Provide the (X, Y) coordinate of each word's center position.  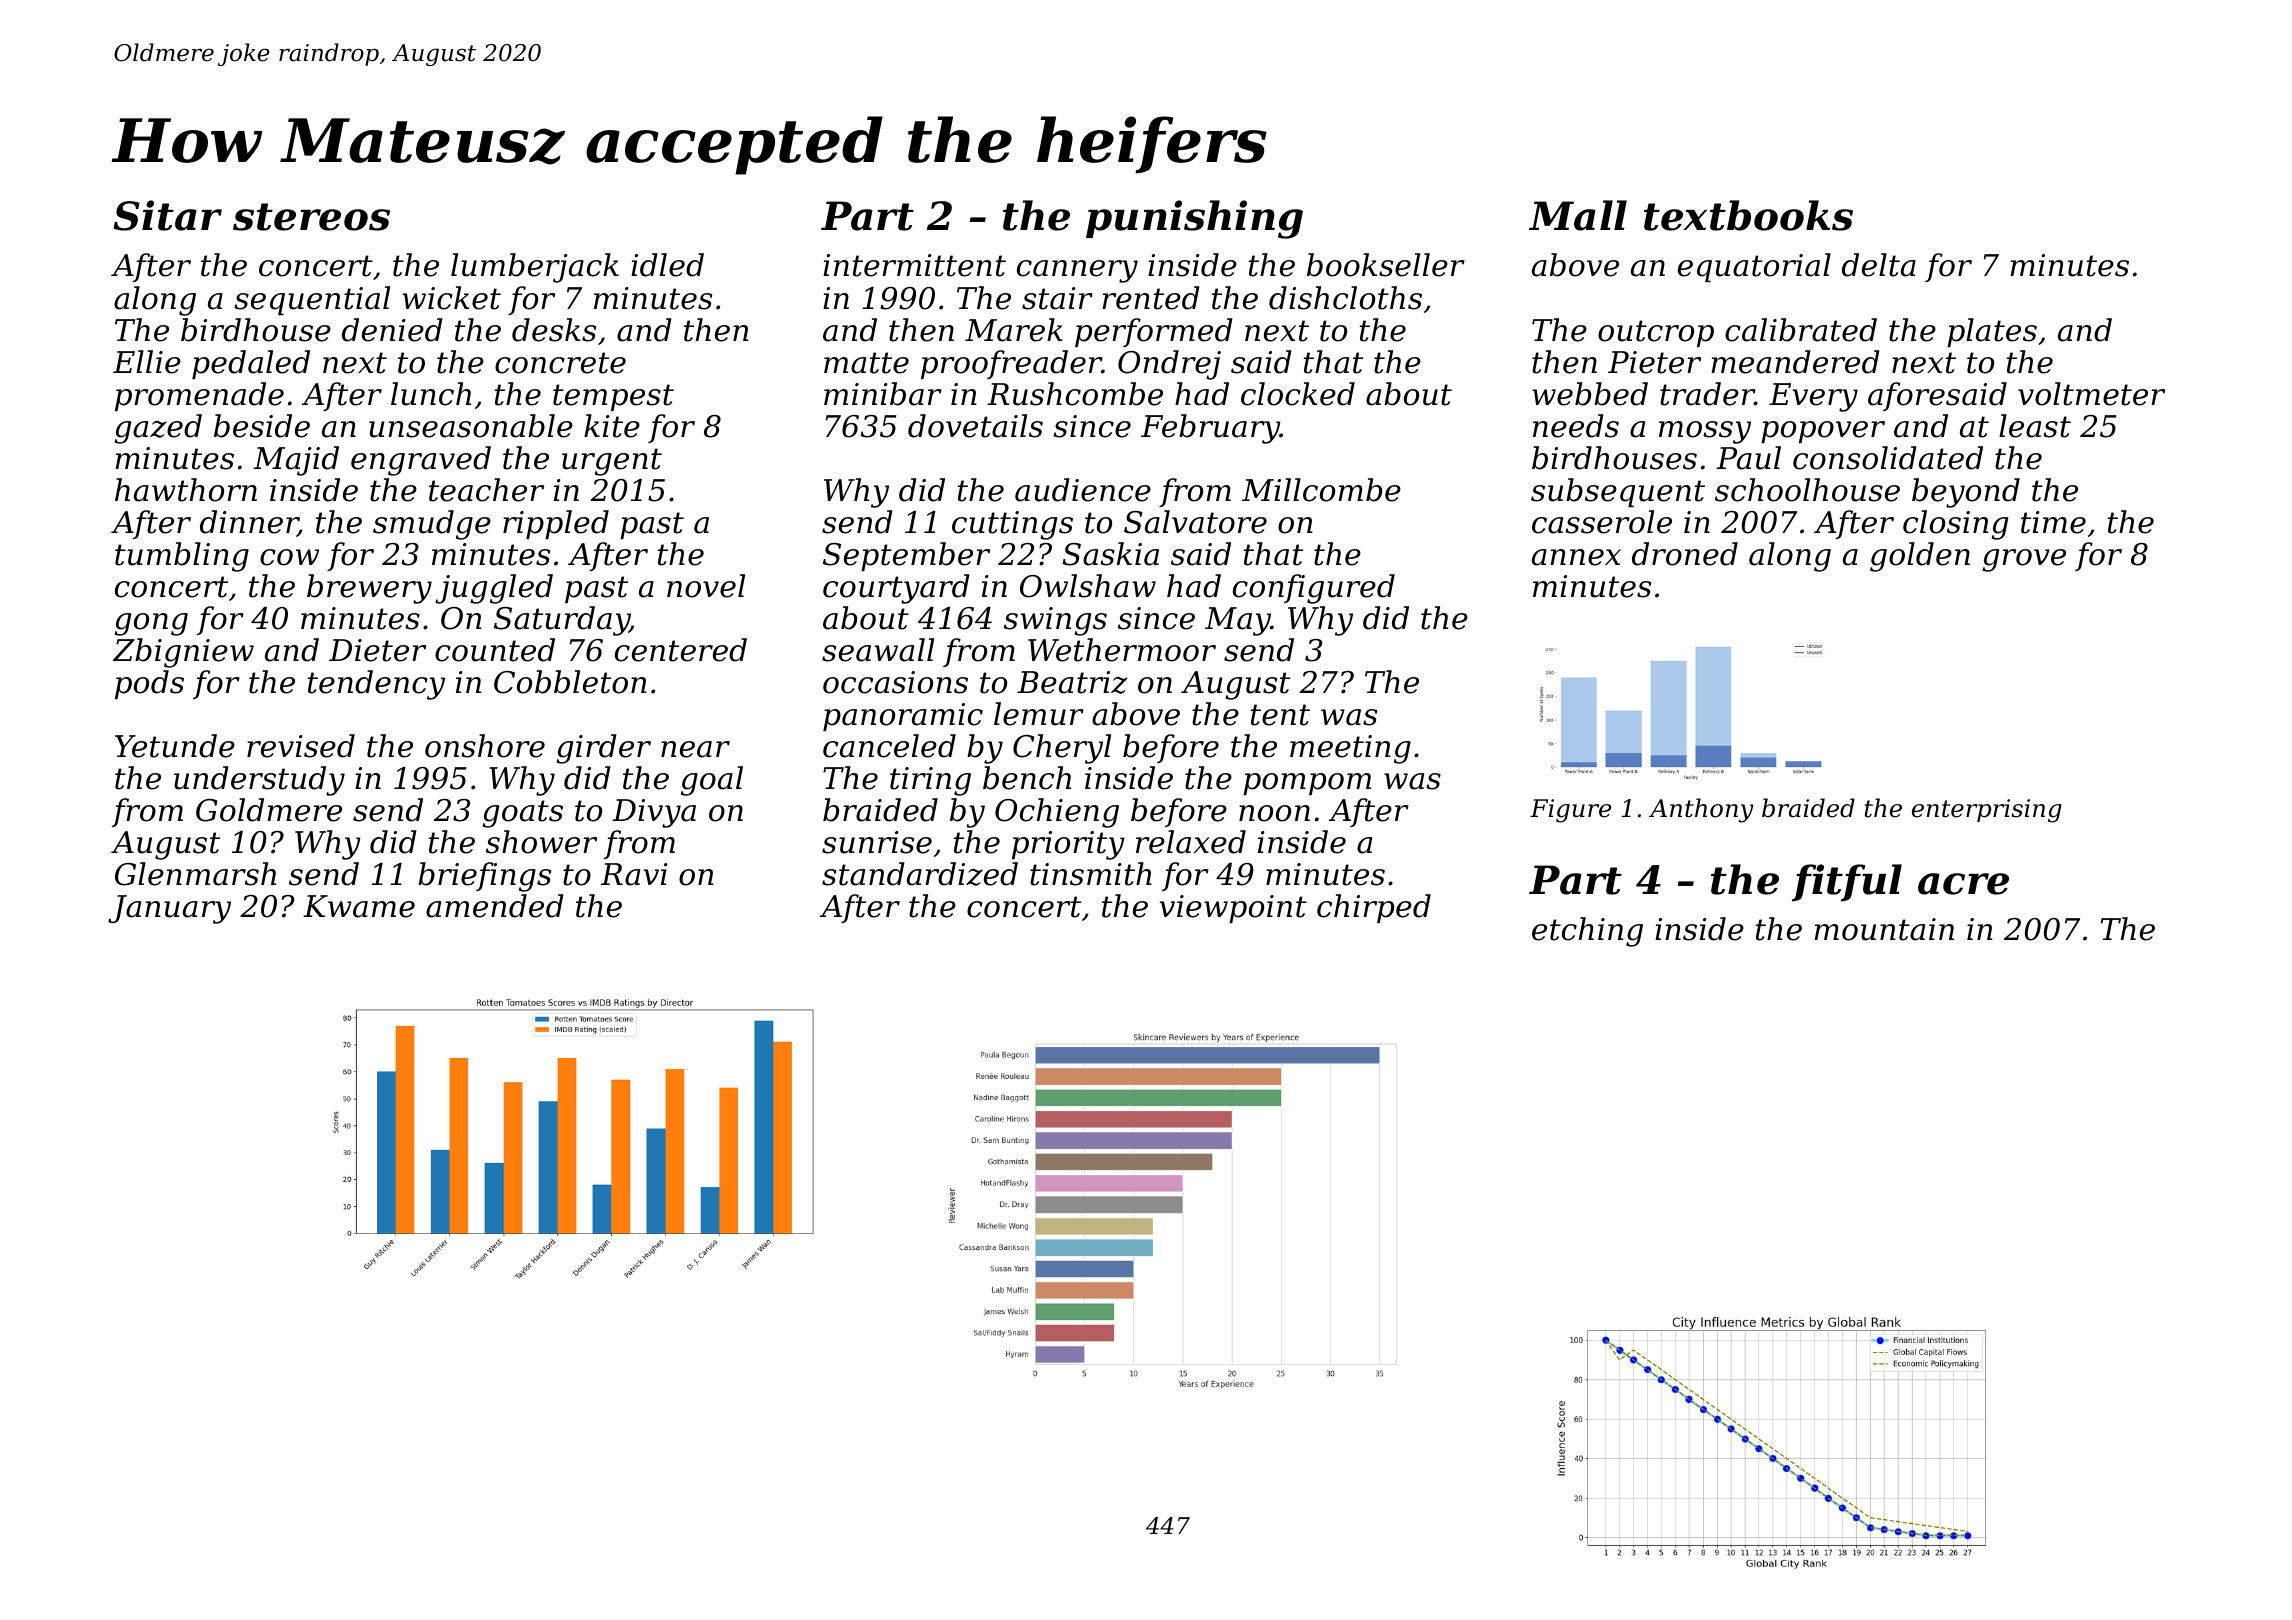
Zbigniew (183, 653)
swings (1055, 621)
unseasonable (471, 426)
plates (1992, 332)
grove (2024, 560)
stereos (311, 217)
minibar (883, 394)
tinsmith (1091, 874)
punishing (1194, 219)
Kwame (359, 906)
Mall (1578, 215)
